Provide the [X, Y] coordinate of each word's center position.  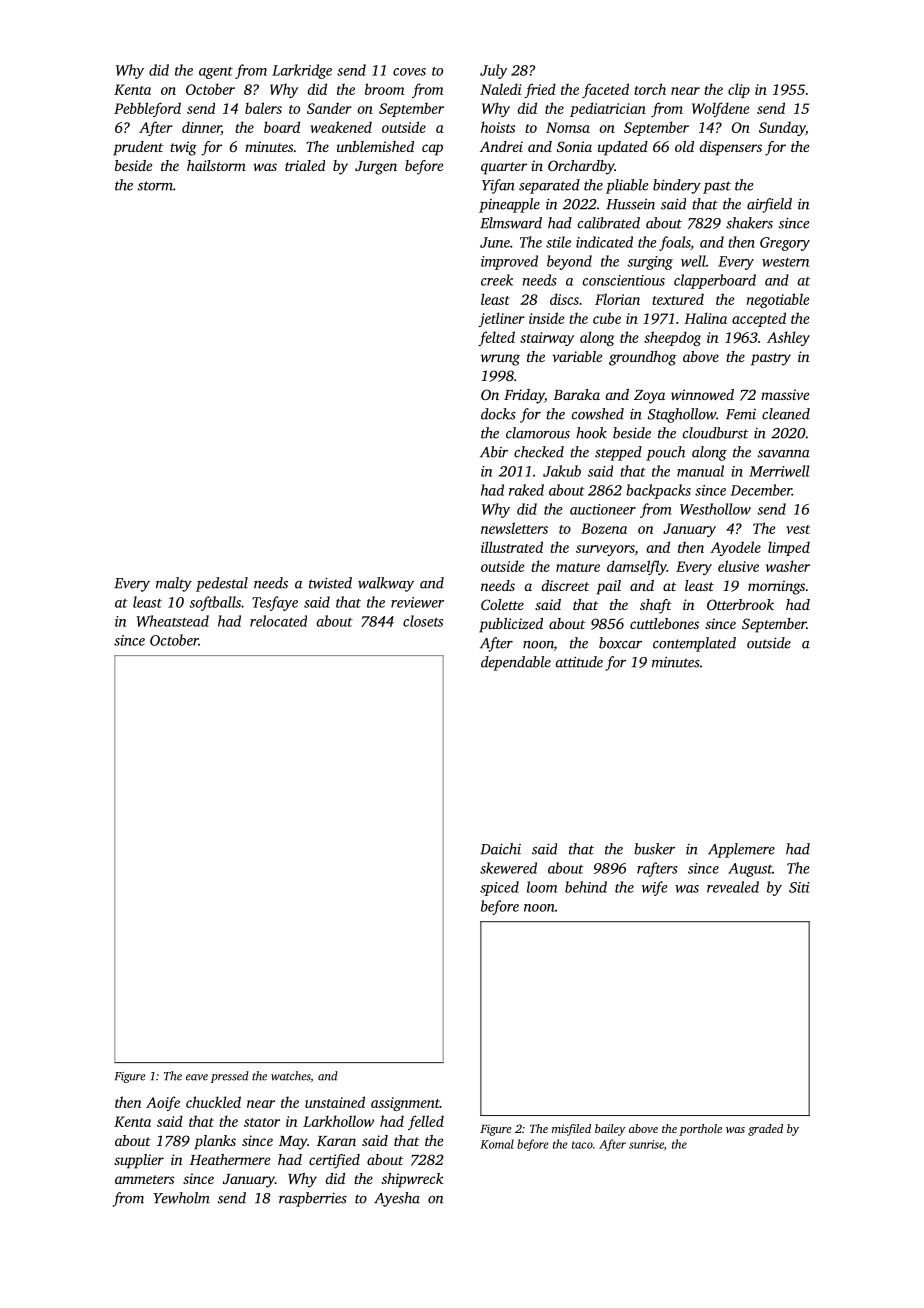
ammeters [144, 1179]
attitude [579, 662]
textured [678, 299]
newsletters [514, 528]
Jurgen [376, 168]
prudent [138, 148]
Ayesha [397, 1199]
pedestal [222, 584]
